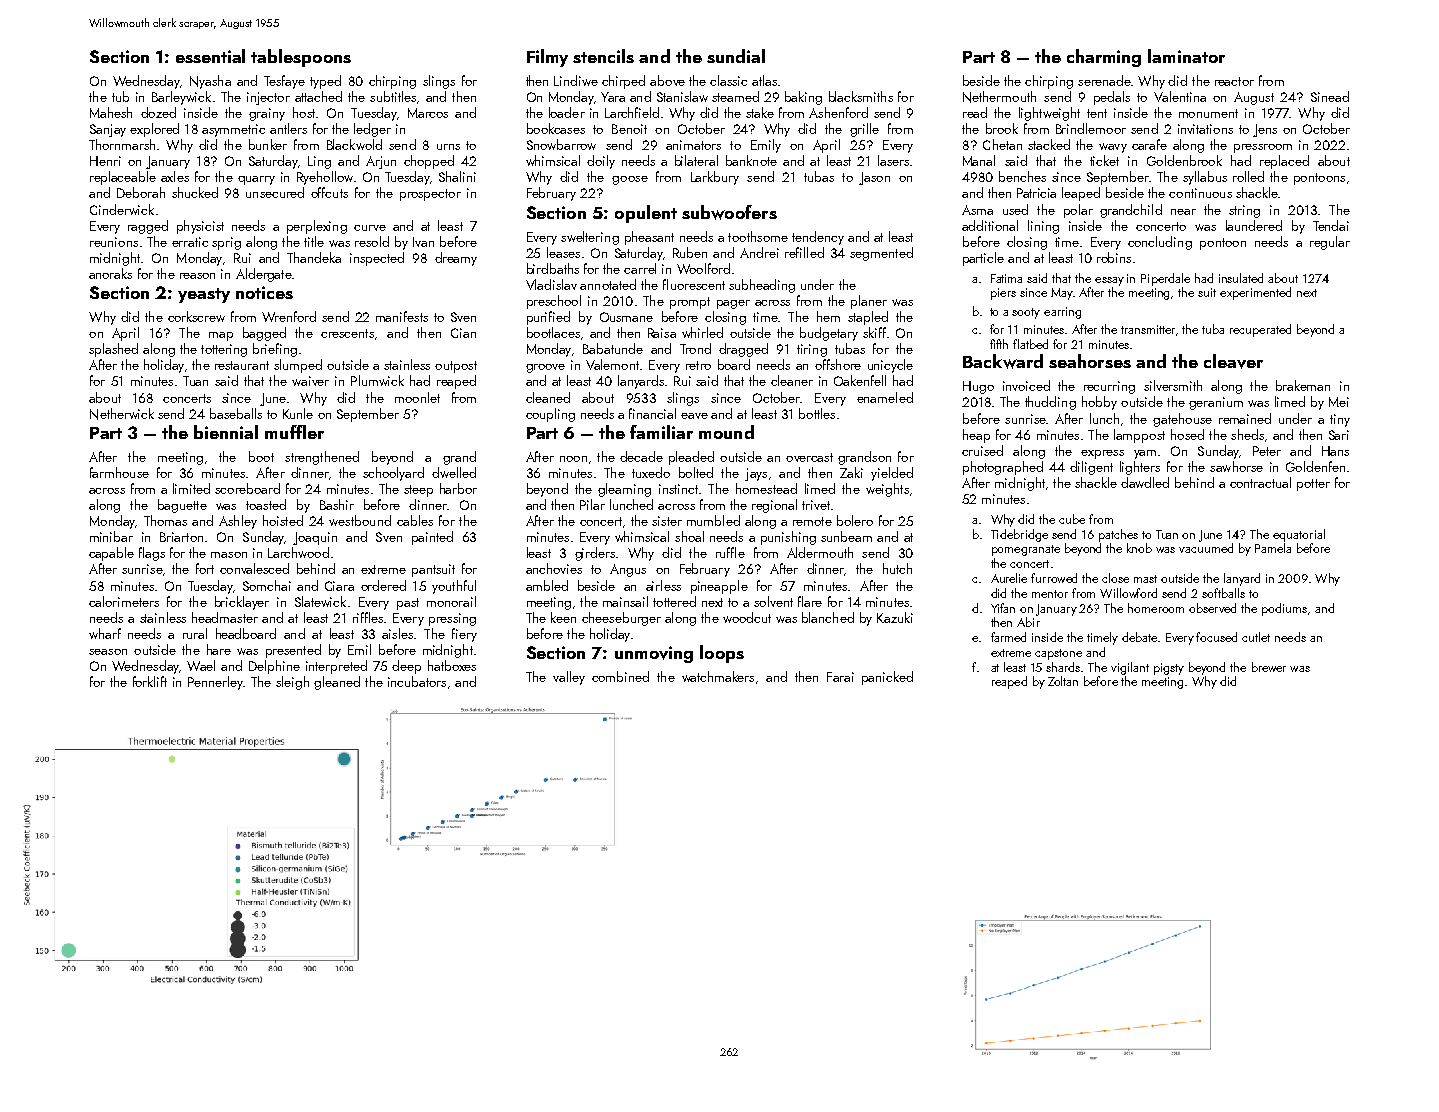  I want to click on laminator, so click(1186, 56).
